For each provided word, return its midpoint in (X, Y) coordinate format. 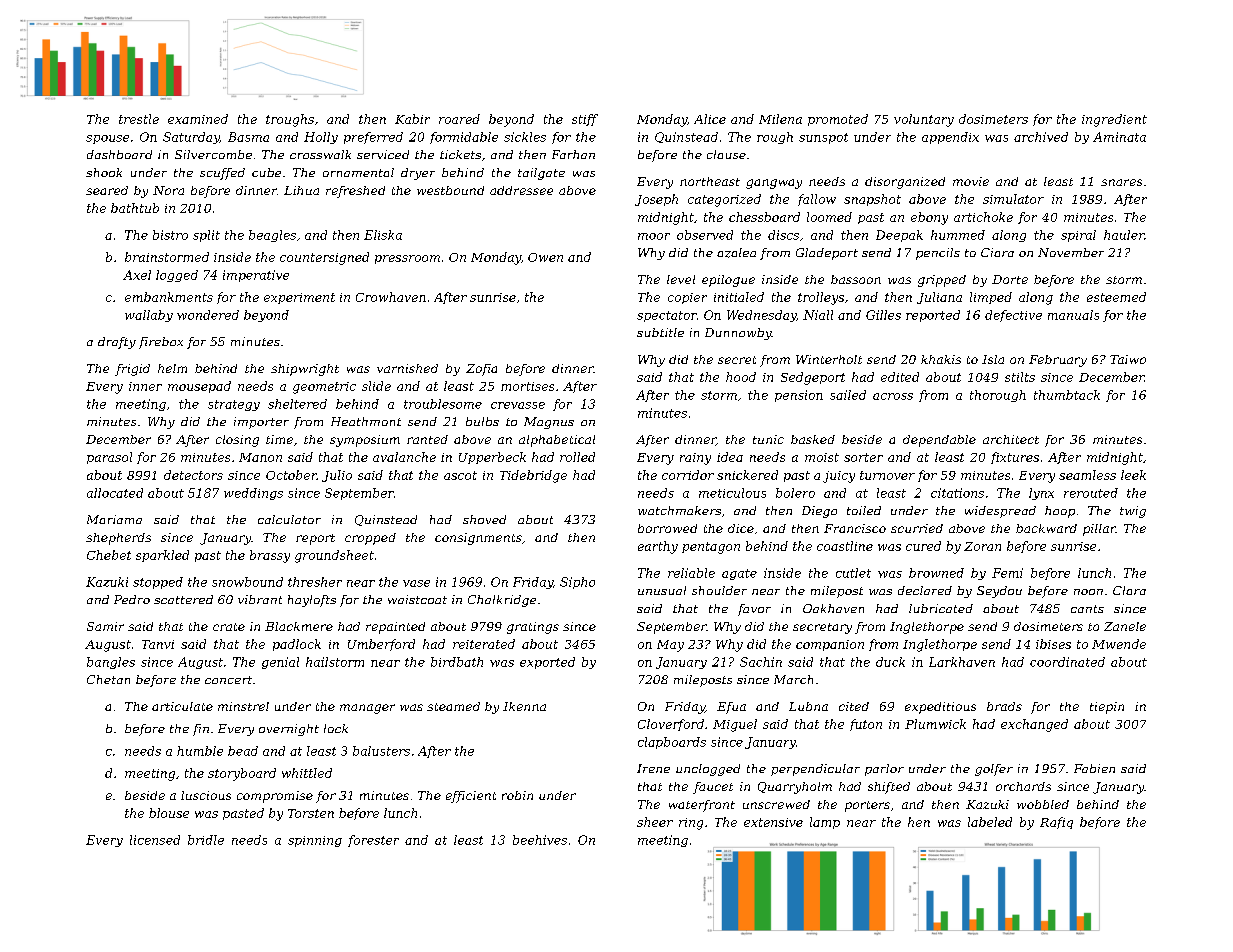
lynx (1041, 494)
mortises (527, 386)
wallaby (149, 316)
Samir (105, 626)
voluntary (924, 120)
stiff (585, 120)
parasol (109, 458)
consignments (478, 539)
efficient (471, 797)
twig (1133, 512)
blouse (169, 813)
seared (107, 190)
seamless (1087, 475)
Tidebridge (533, 476)
